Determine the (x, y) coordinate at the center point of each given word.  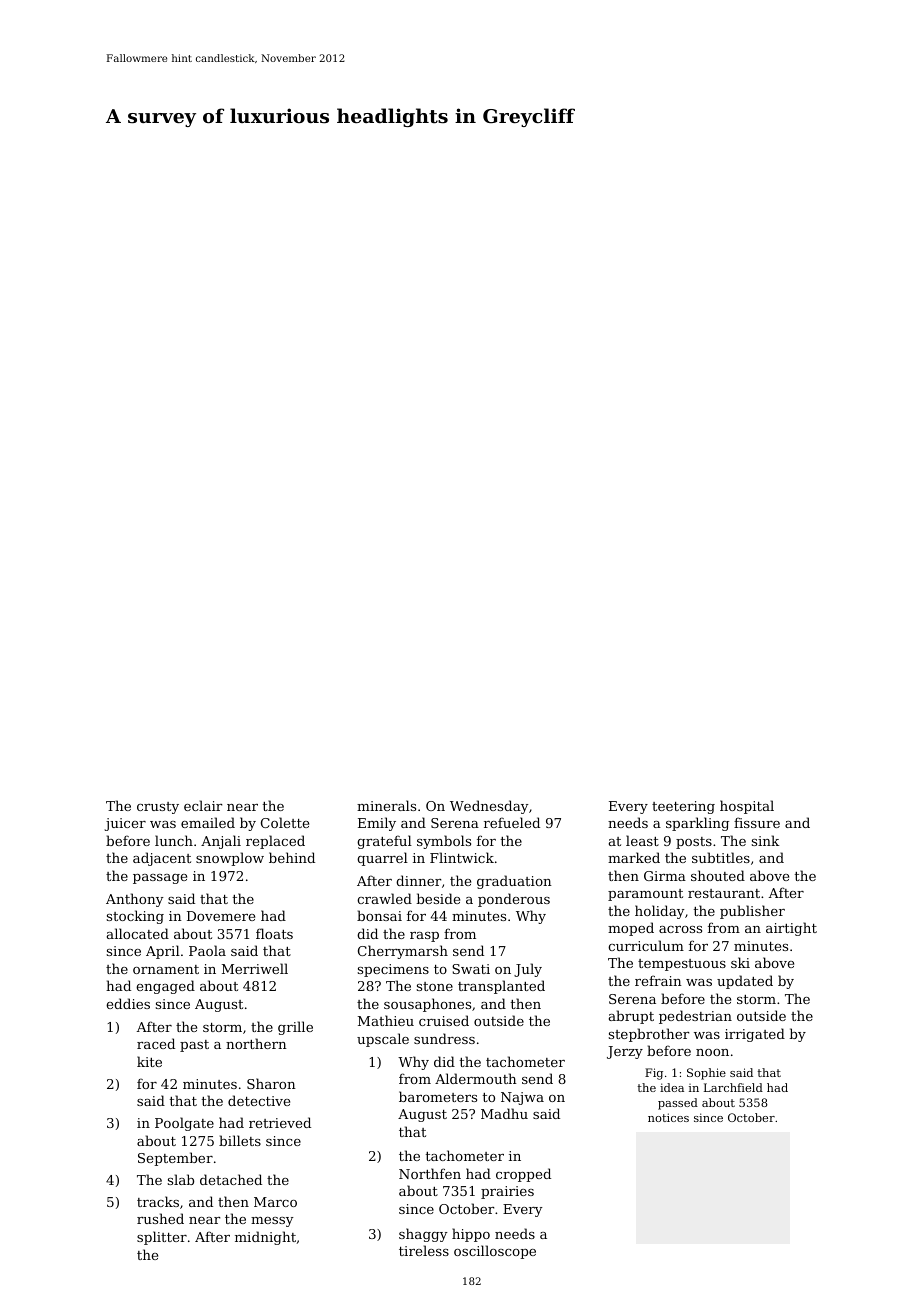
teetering (683, 807)
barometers (438, 1096)
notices (668, 1117)
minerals (386, 805)
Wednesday (489, 807)
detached (231, 1179)
